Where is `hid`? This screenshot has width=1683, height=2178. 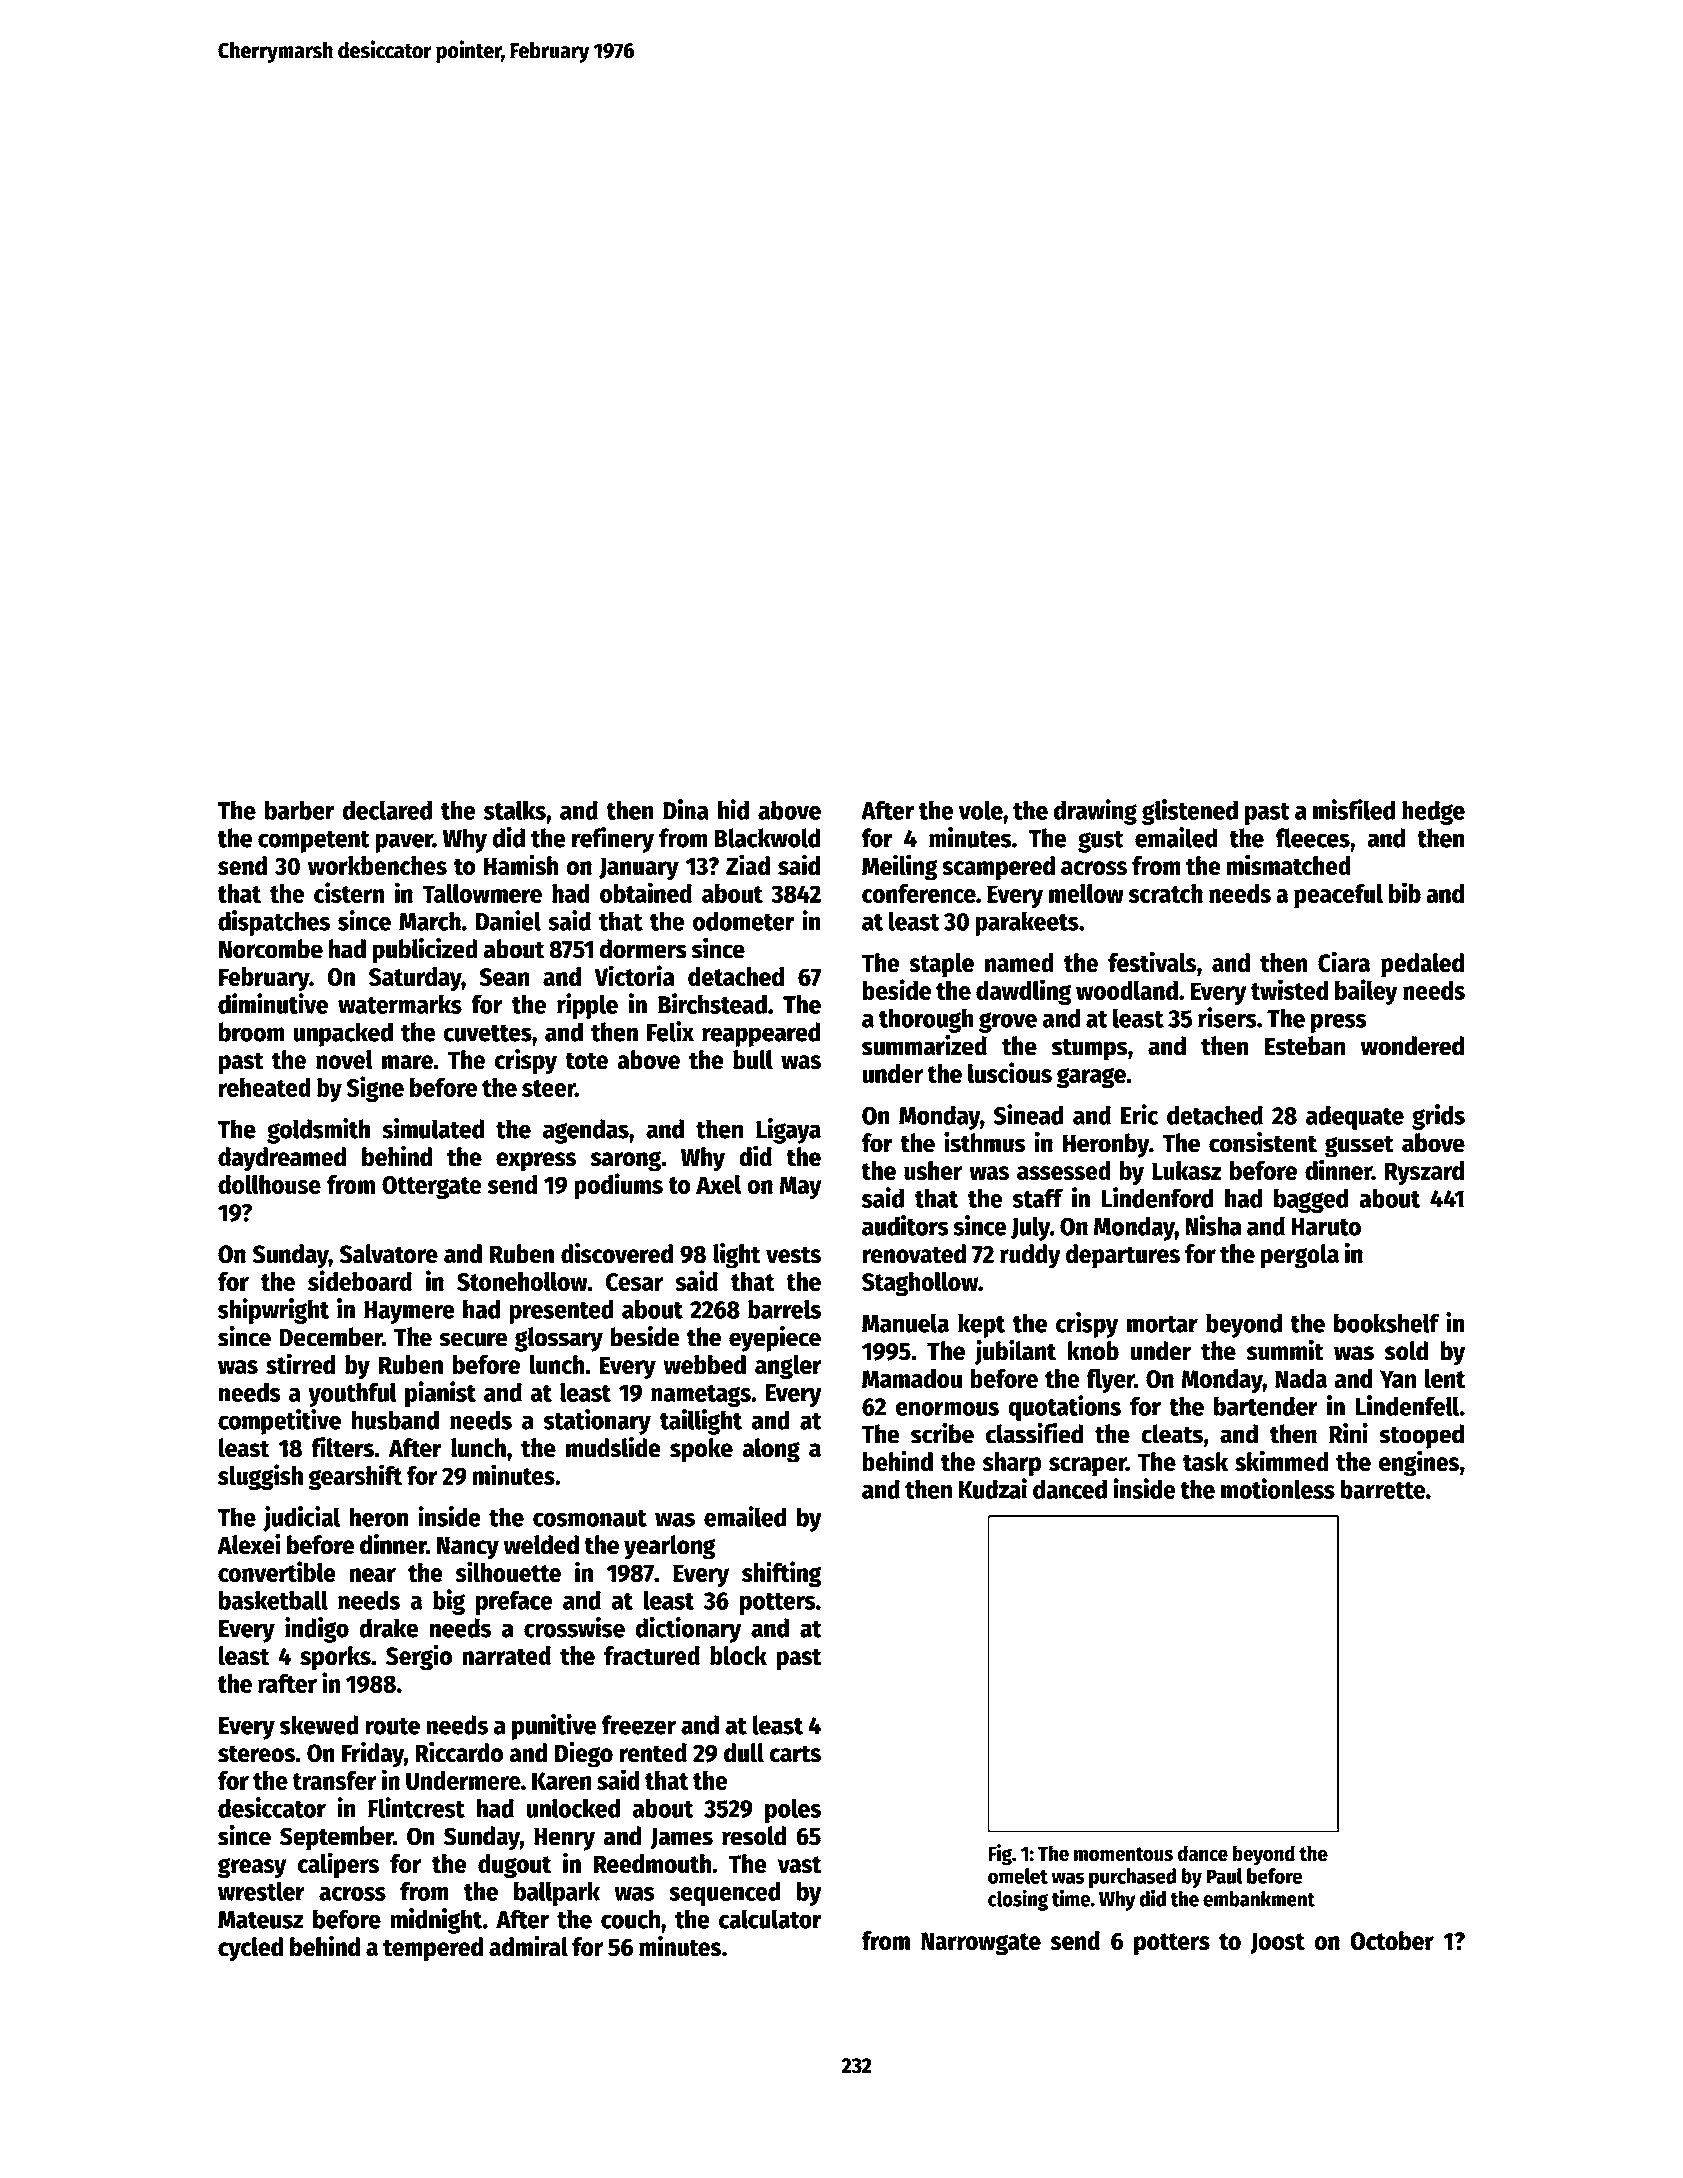 hid is located at coordinates (733, 809).
